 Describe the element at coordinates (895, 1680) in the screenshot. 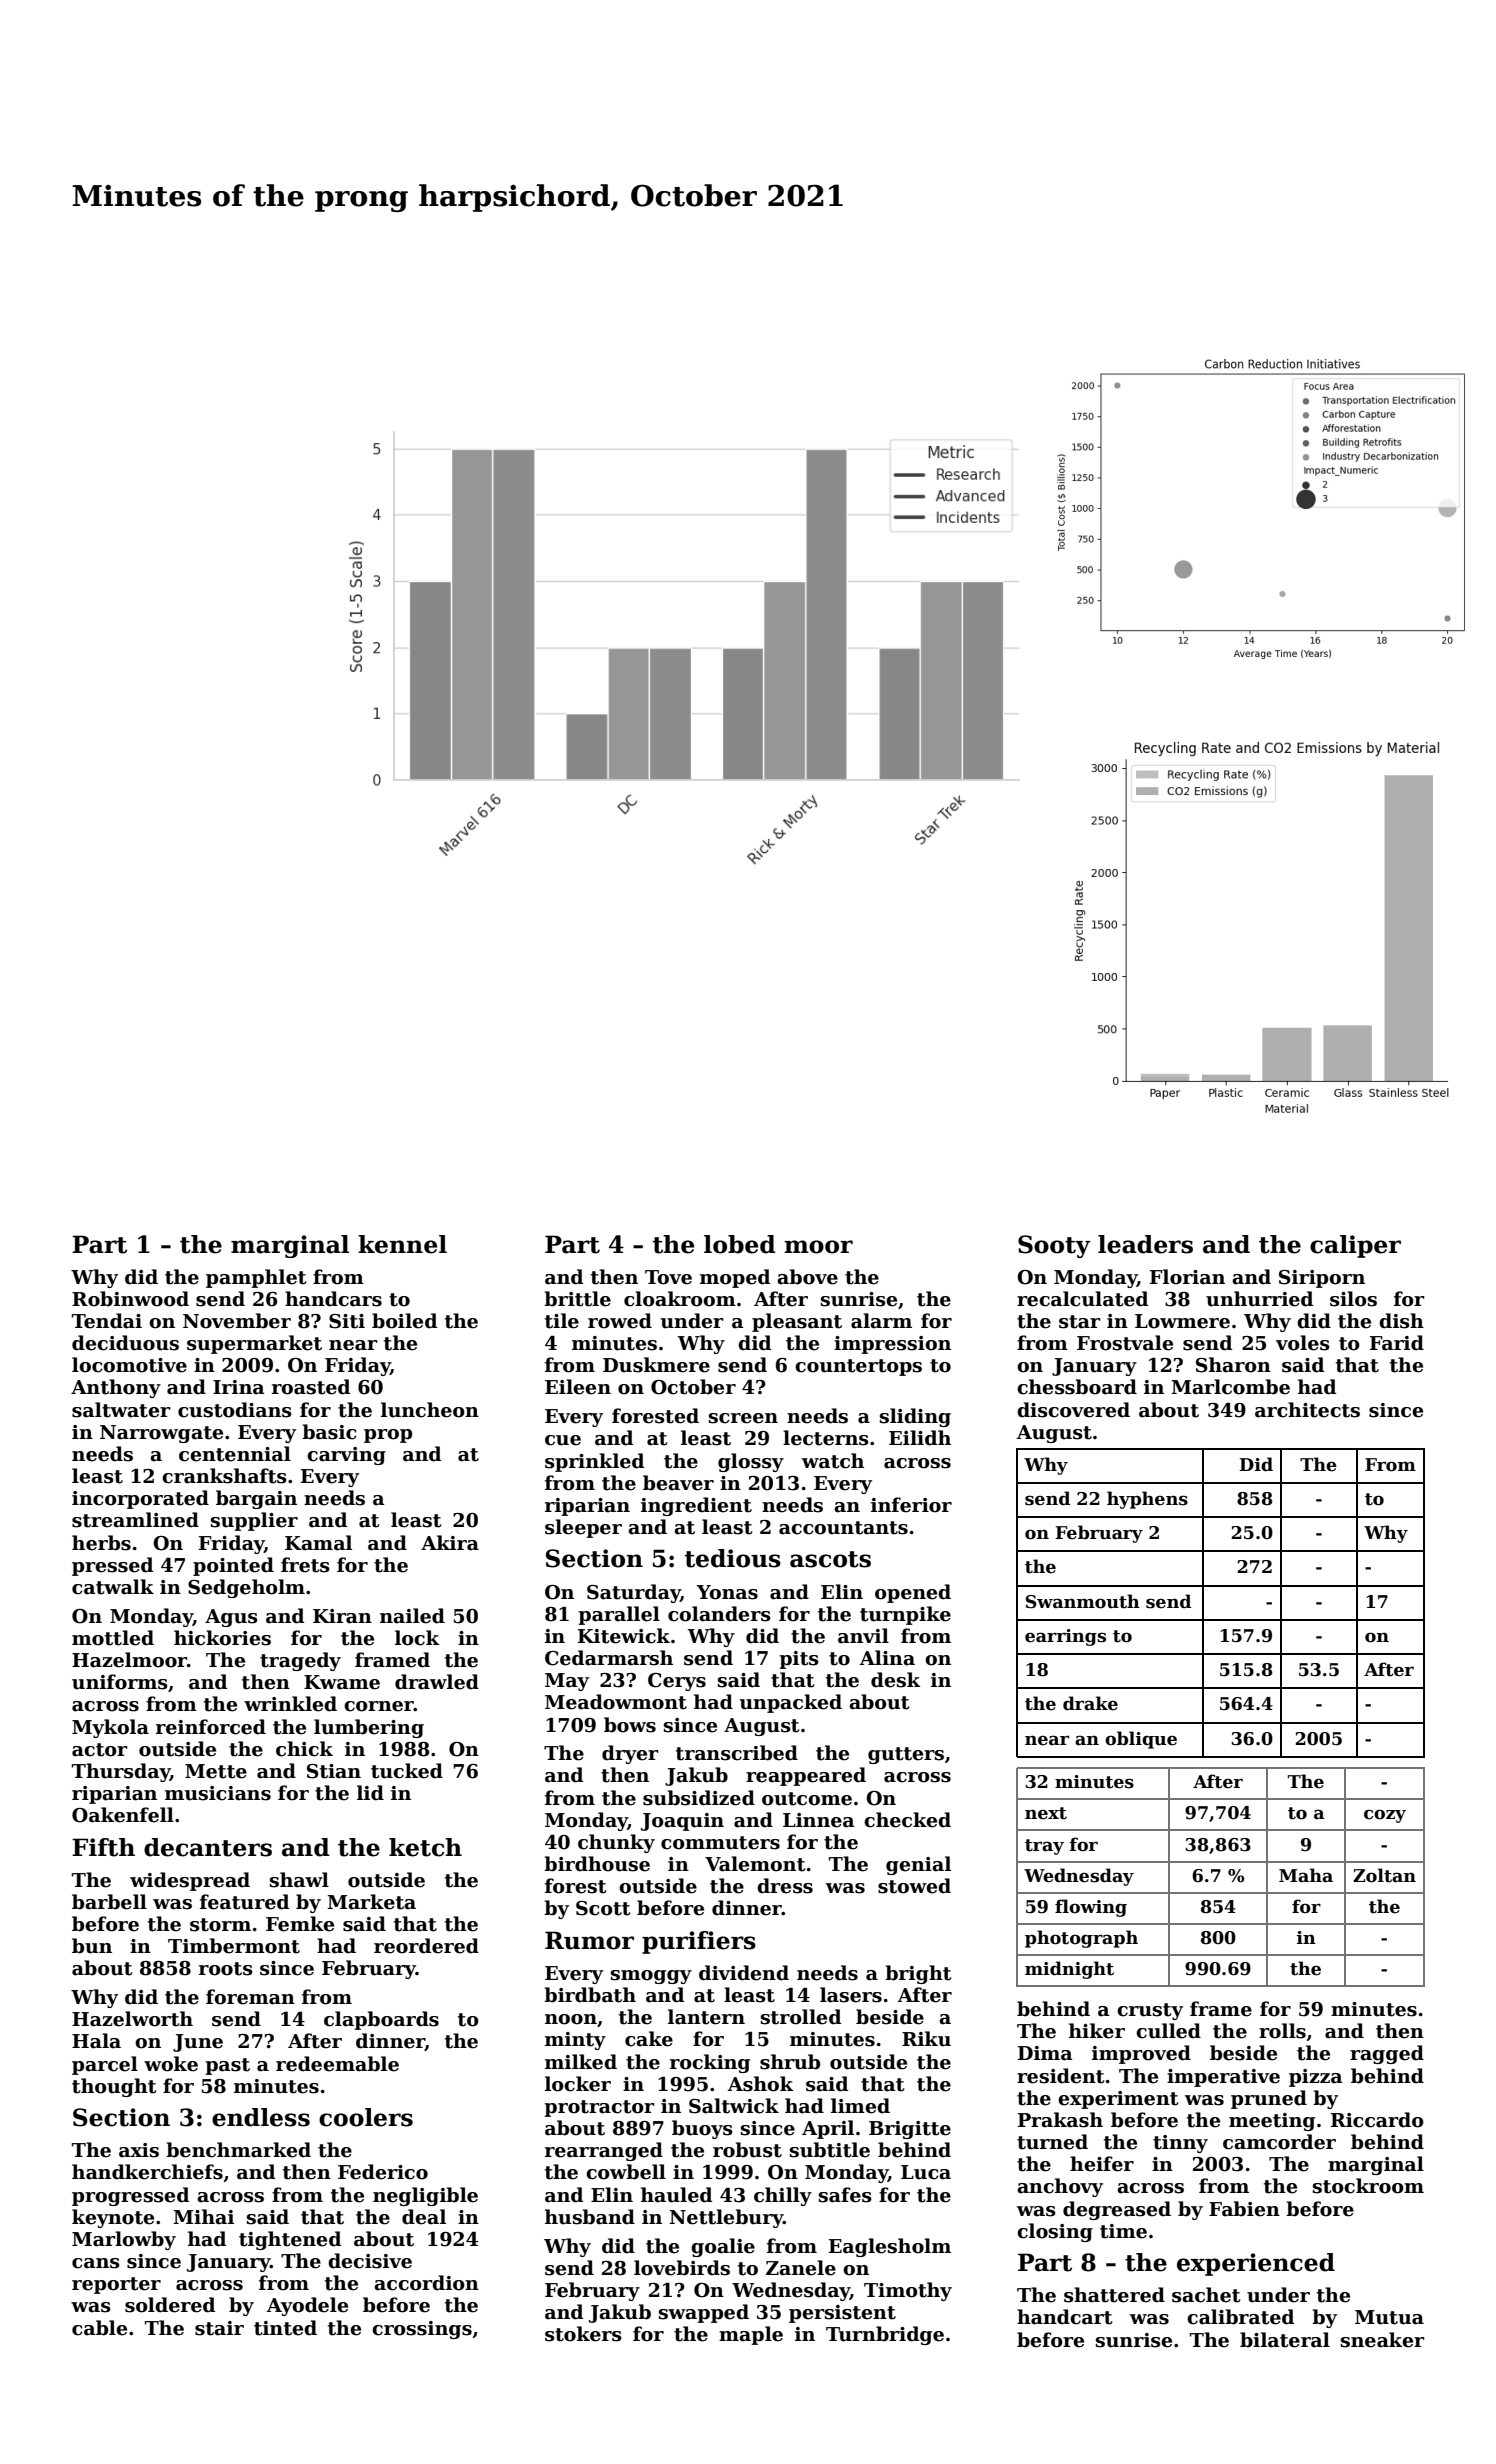

I see `desk` at that location.
